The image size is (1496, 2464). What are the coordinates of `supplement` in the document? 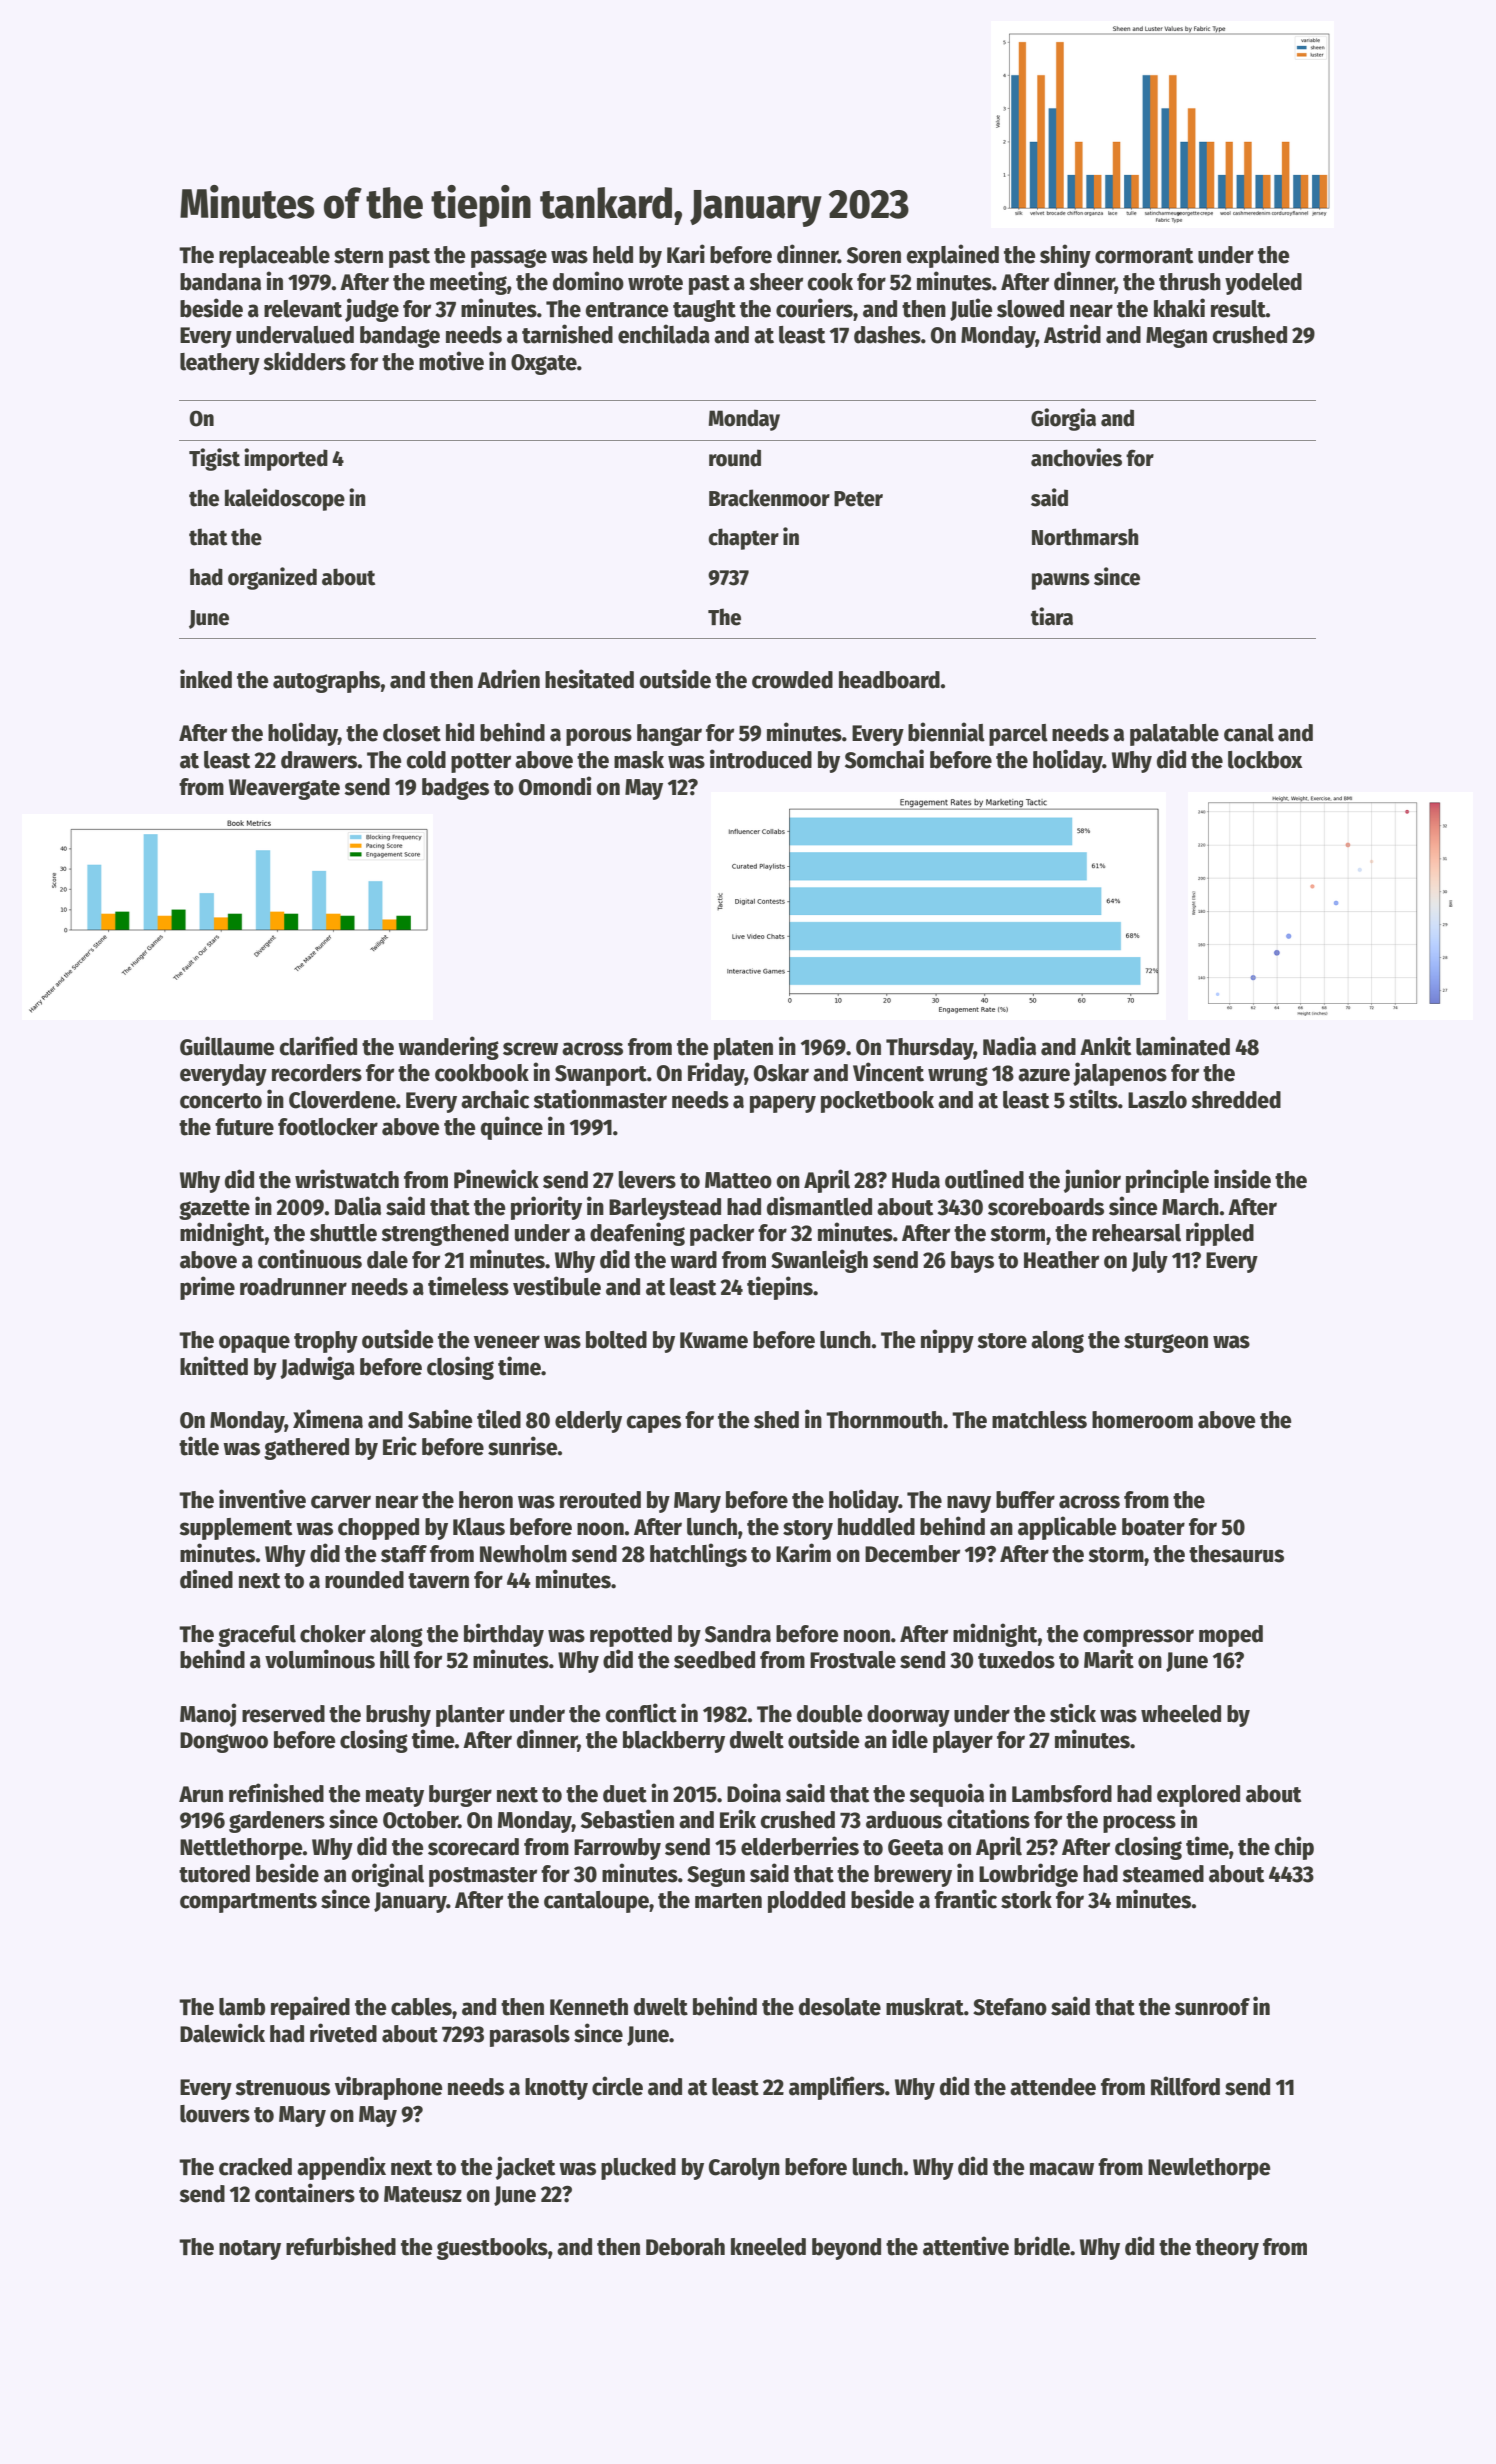 It's located at (235, 1529).
